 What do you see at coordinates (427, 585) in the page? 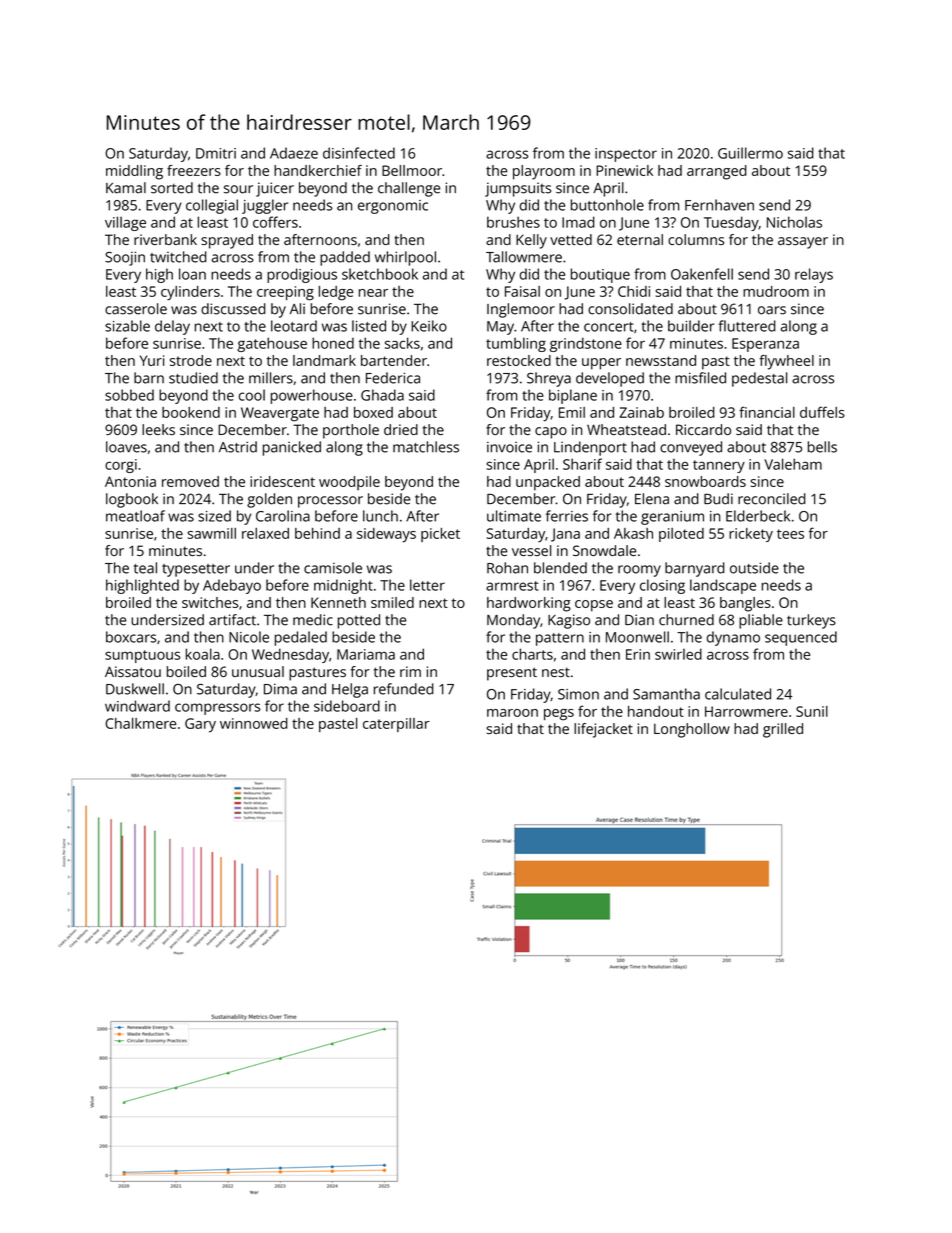
I see `letter` at bounding box center [427, 585].
